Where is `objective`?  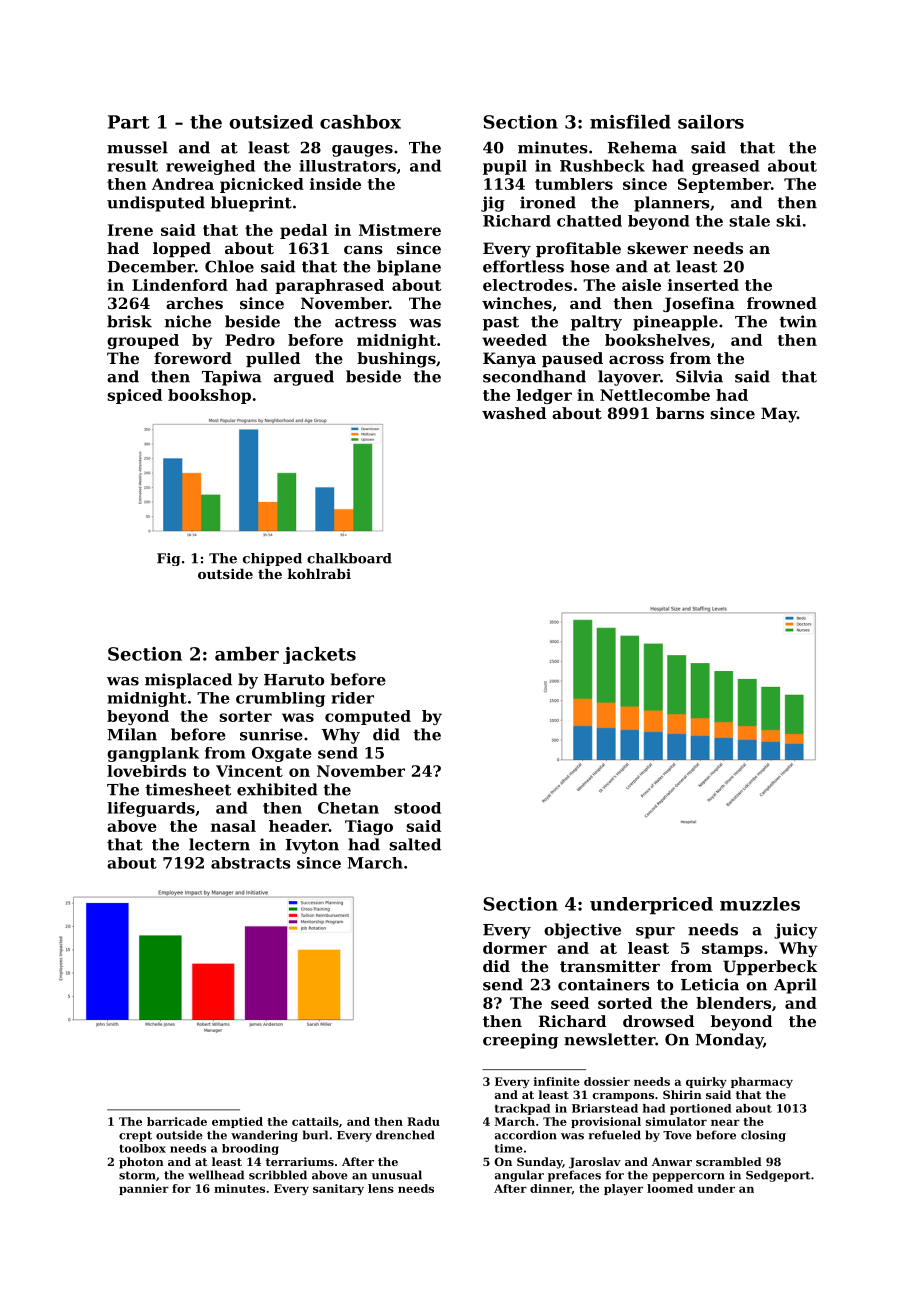 objective is located at coordinates (582, 931).
